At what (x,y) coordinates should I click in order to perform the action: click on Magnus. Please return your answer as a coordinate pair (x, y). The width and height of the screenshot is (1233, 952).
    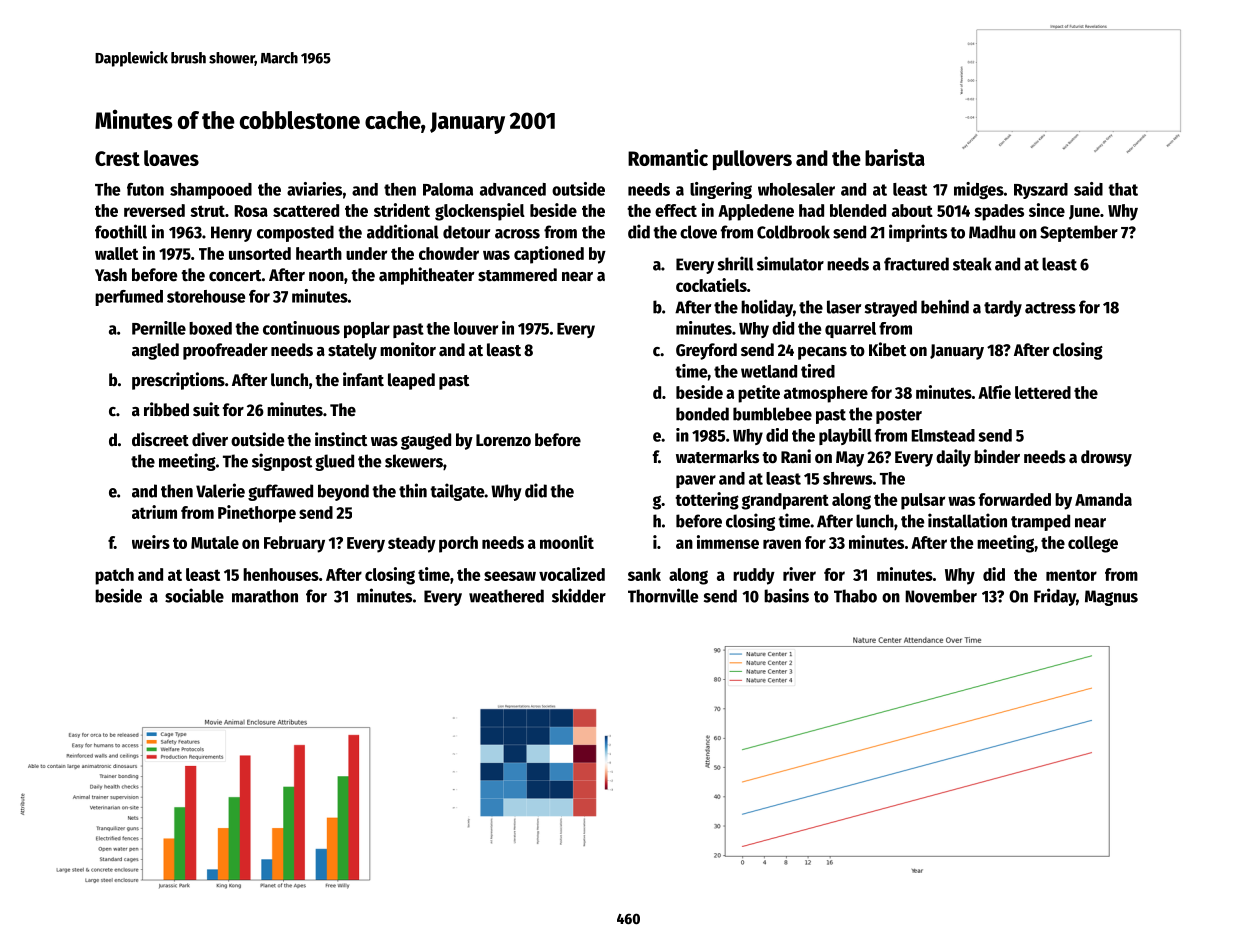
    Looking at the image, I should click on (1111, 598).
